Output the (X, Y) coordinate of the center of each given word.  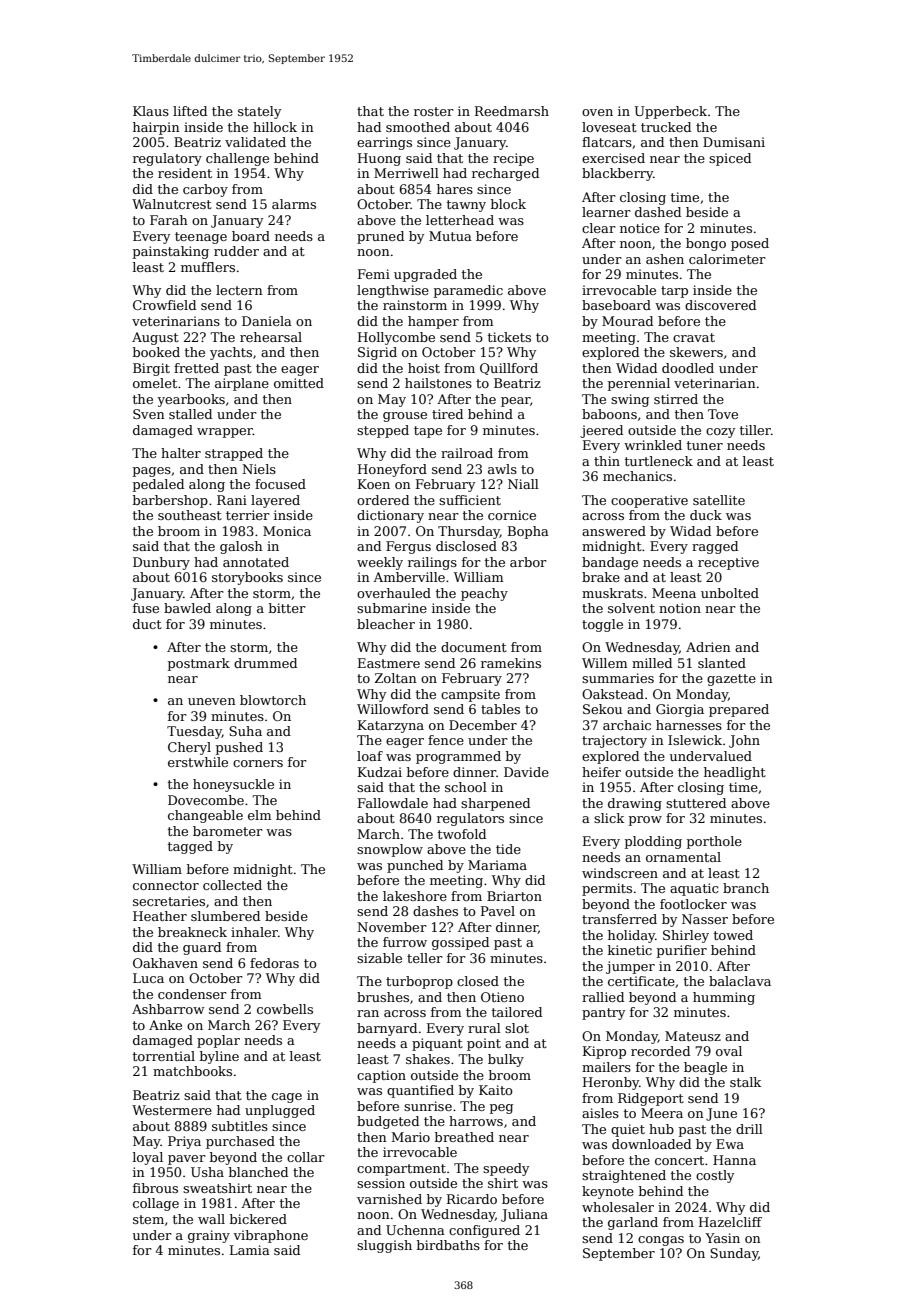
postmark (199, 664)
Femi (374, 274)
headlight (735, 773)
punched (415, 866)
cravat (694, 337)
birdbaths (448, 1245)
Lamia (250, 1250)
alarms (294, 204)
